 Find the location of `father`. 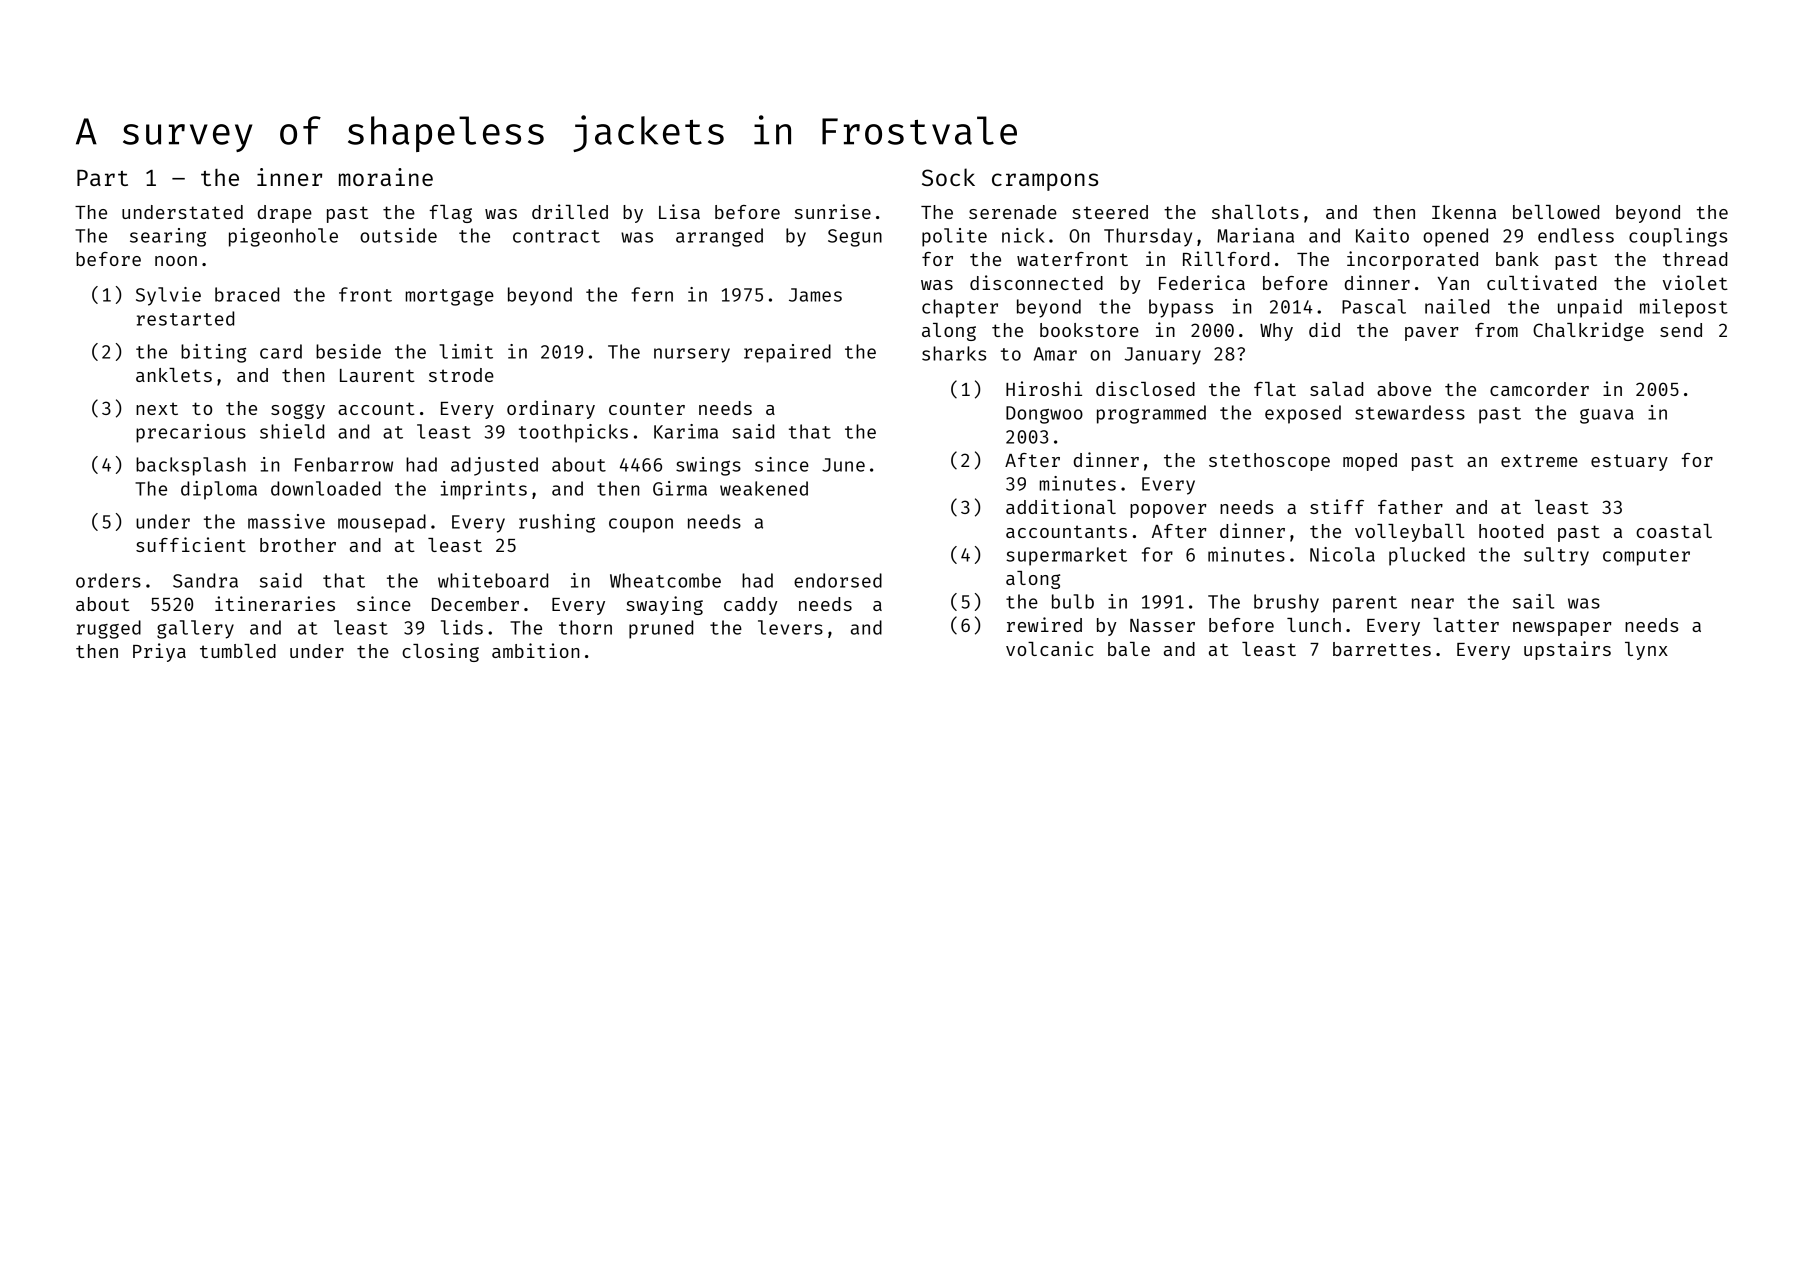

father is located at coordinates (1410, 507).
